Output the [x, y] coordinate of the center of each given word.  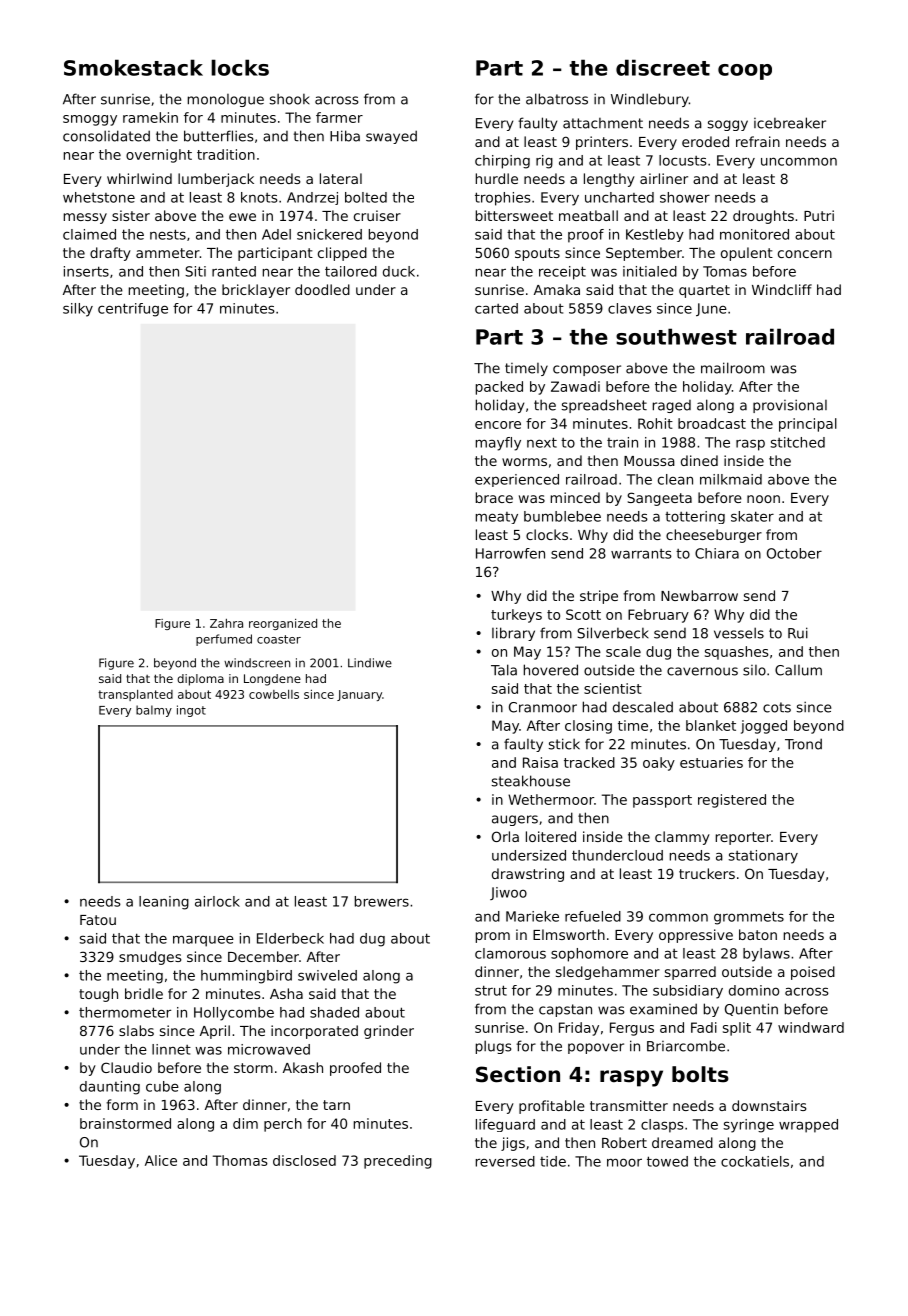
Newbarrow [699, 595]
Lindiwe [370, 663]
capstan [565, 1010]
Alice [161, 1160]
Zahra [226, 623]
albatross [557, 99]
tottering [695, 517]
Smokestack [133, 67]
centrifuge [133, 310]
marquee [203, 941]
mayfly [498, 444]
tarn [336, 1105]
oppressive [696, 936]
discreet [663, 67]
